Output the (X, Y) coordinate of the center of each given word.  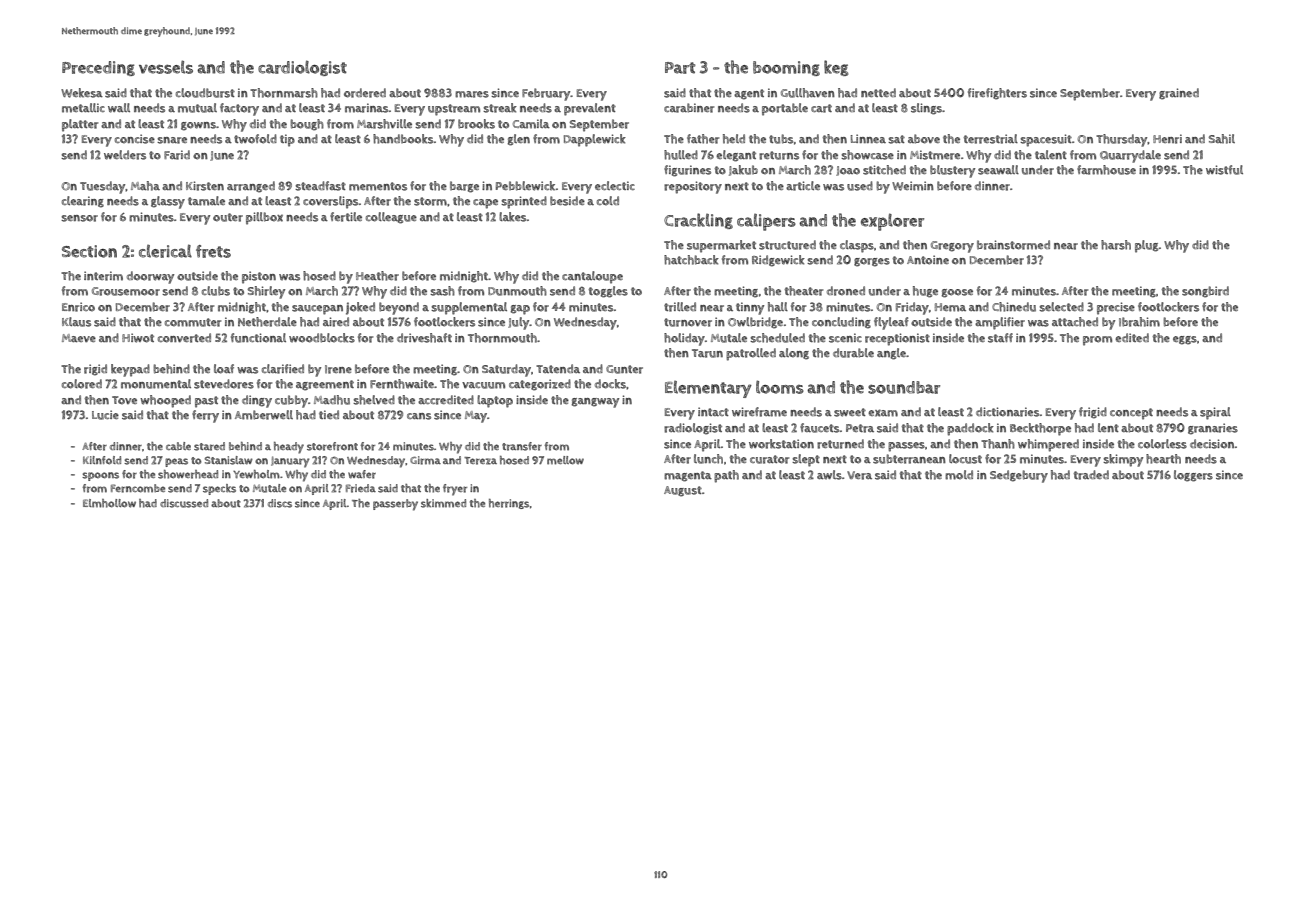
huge (925, 292)
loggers (1193, 476)
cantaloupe (592, 277)
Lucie (105, 415)
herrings (509, 504)
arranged (251, 187)
